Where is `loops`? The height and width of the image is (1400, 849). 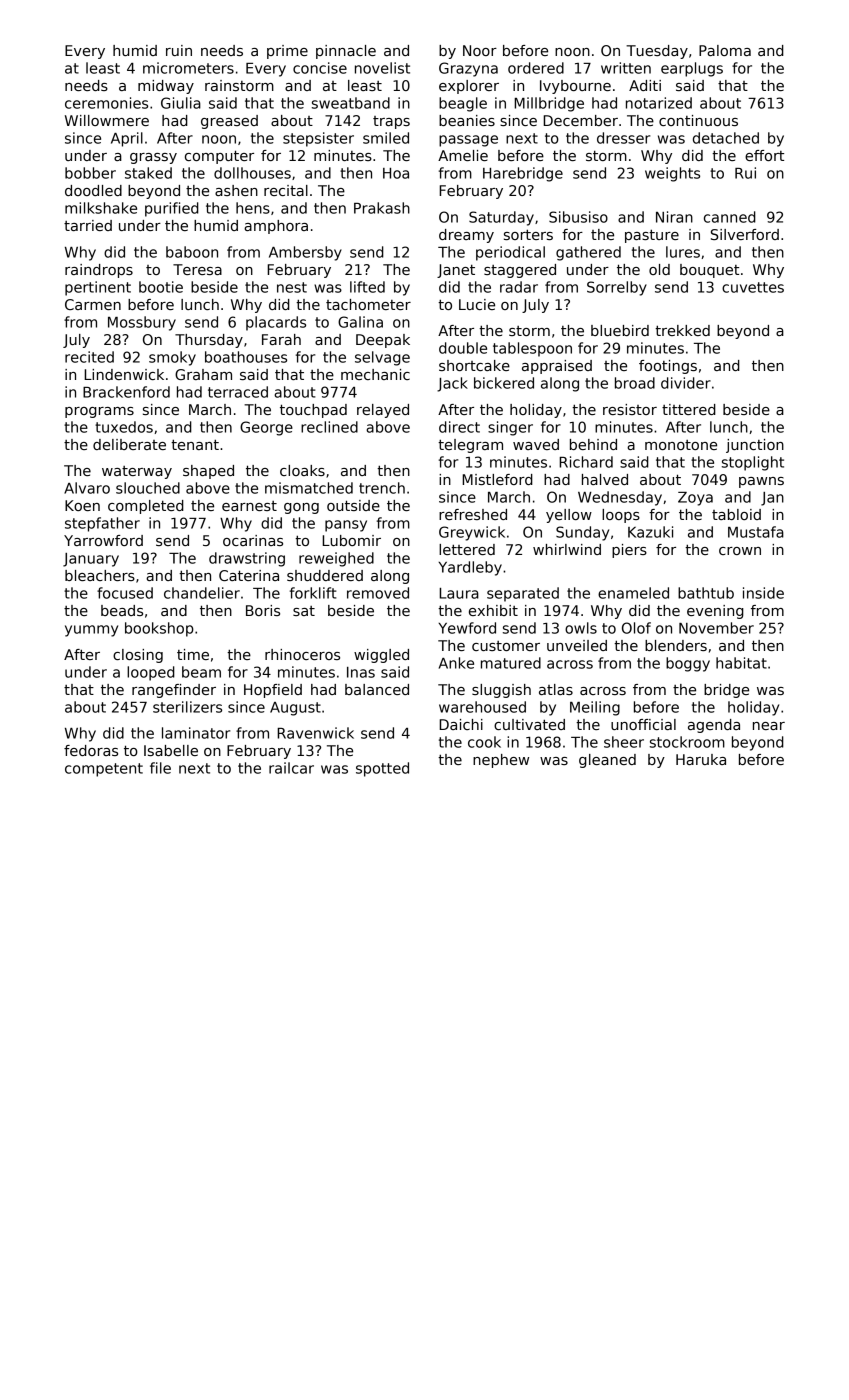 loops is located at coordinates (621, 516).
